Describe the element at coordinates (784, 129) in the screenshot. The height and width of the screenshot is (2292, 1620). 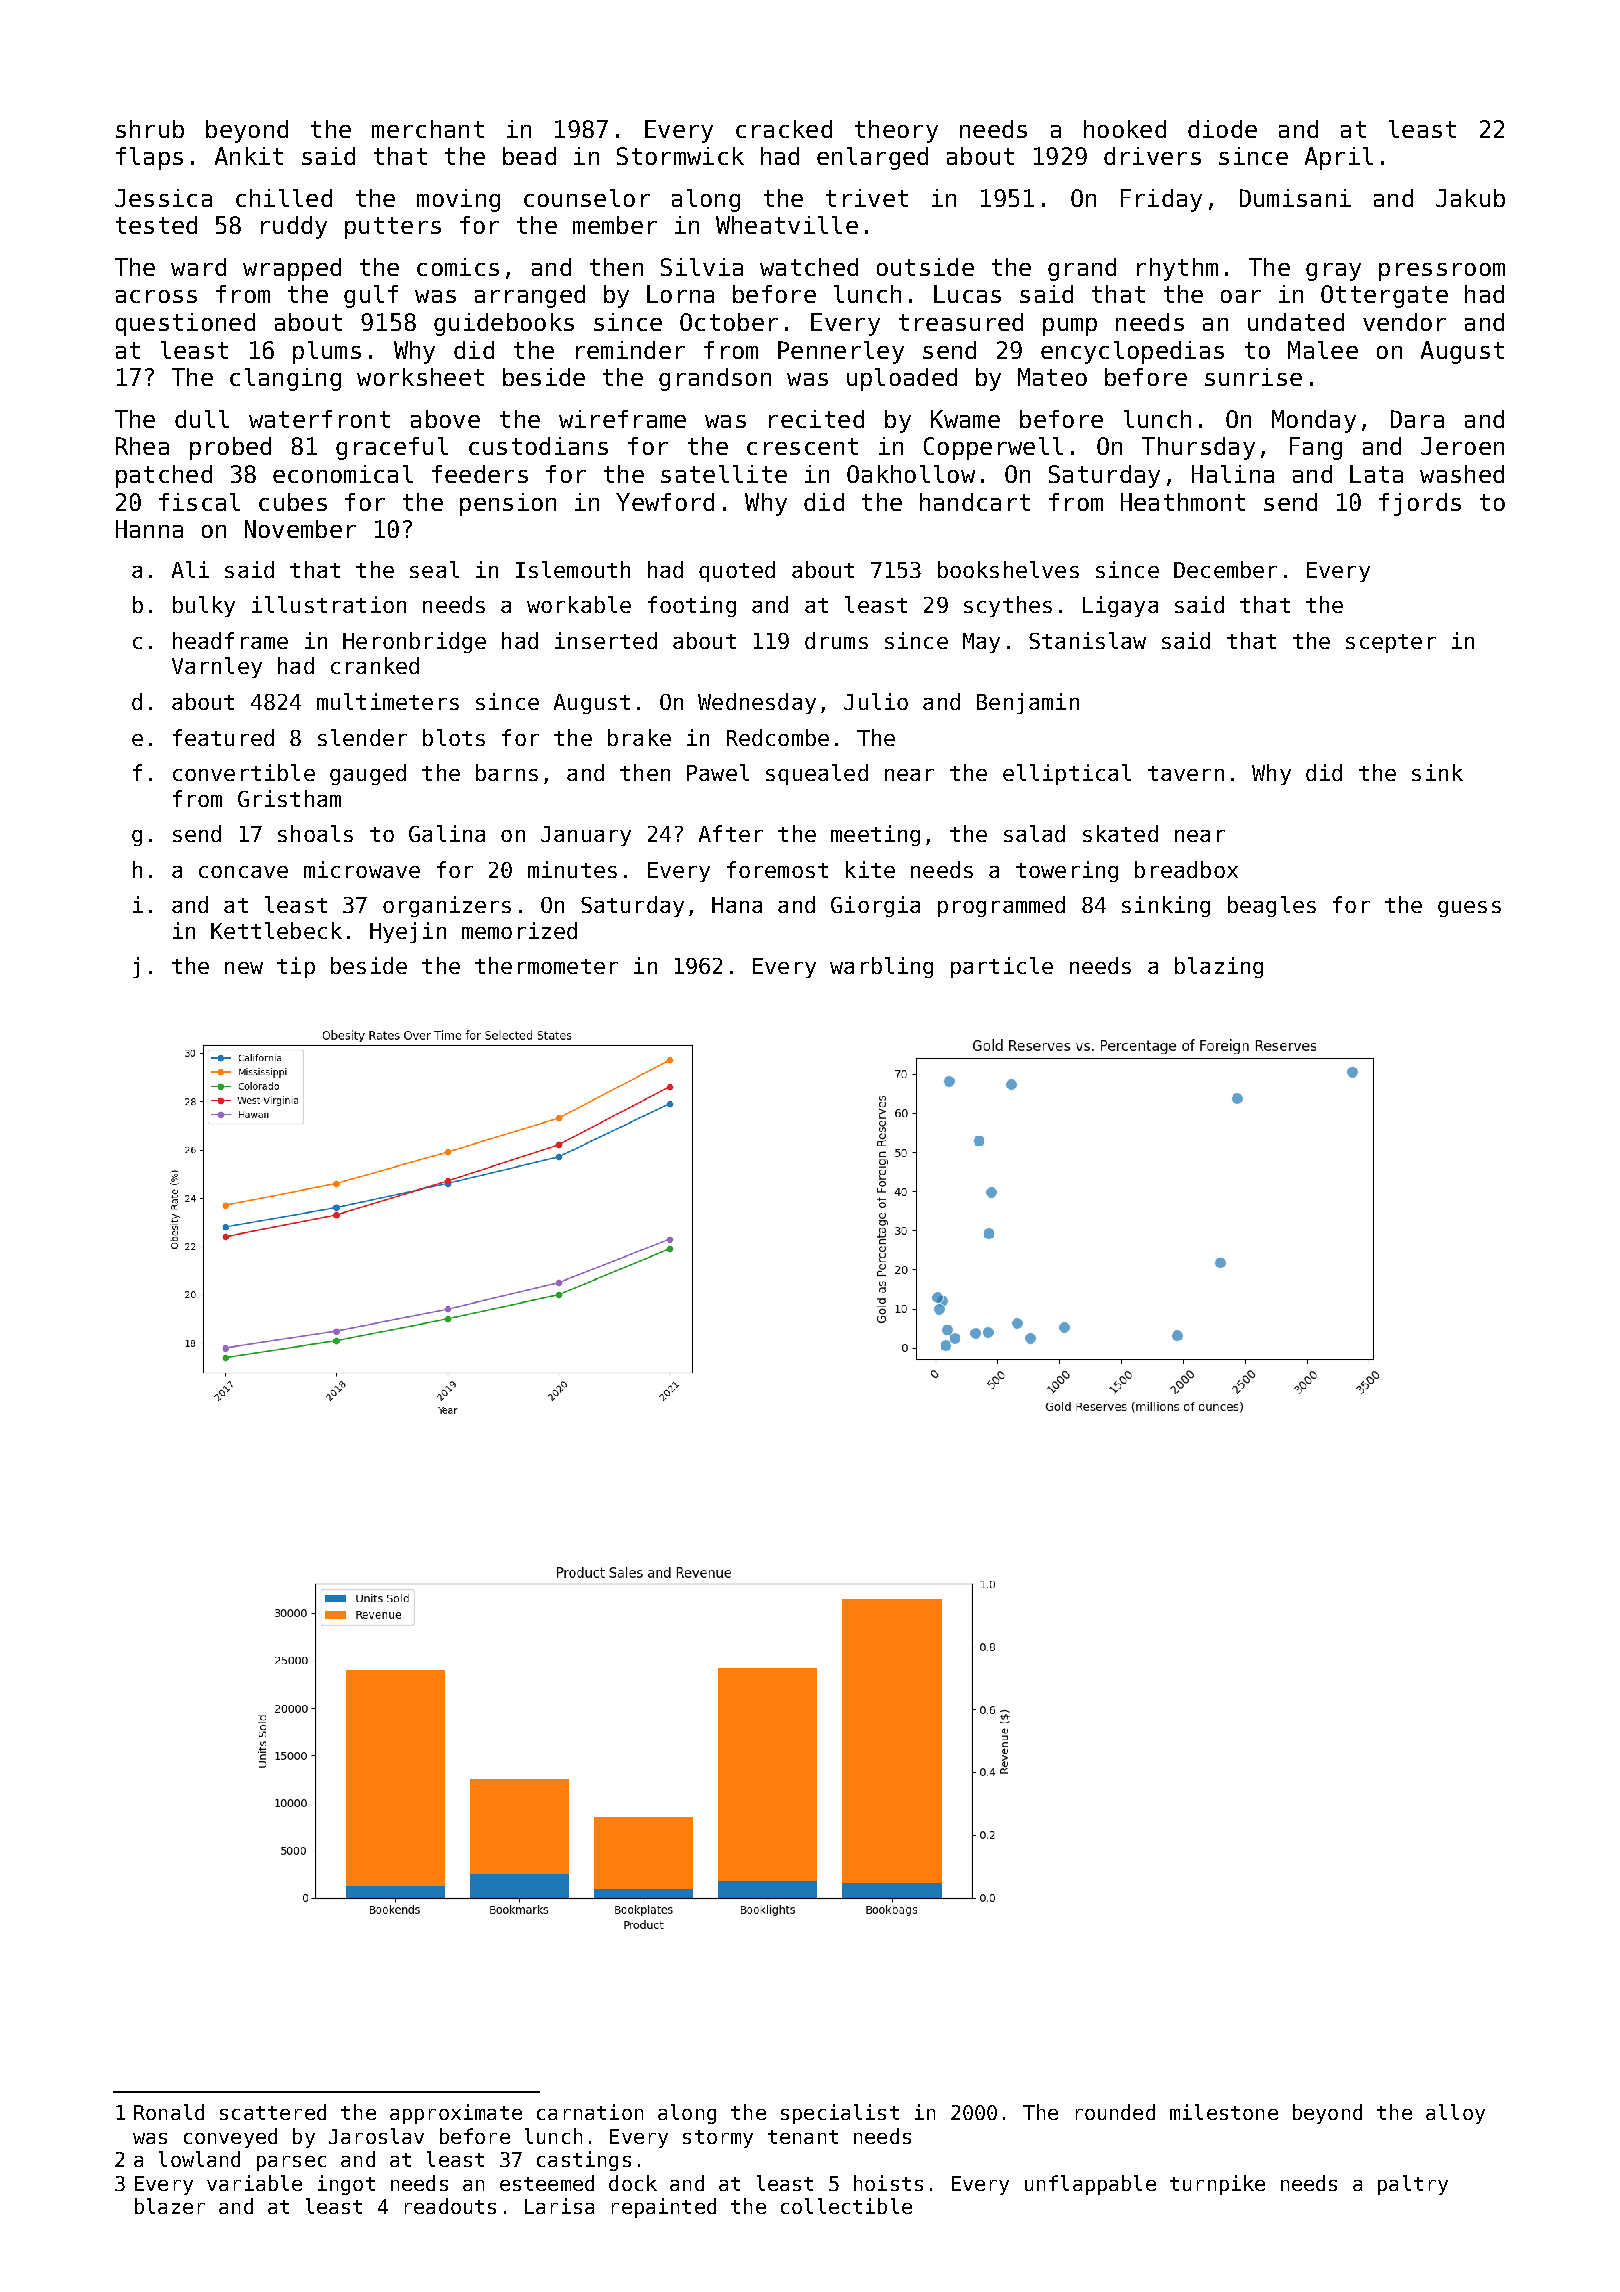
I see `cracked` at that location.
